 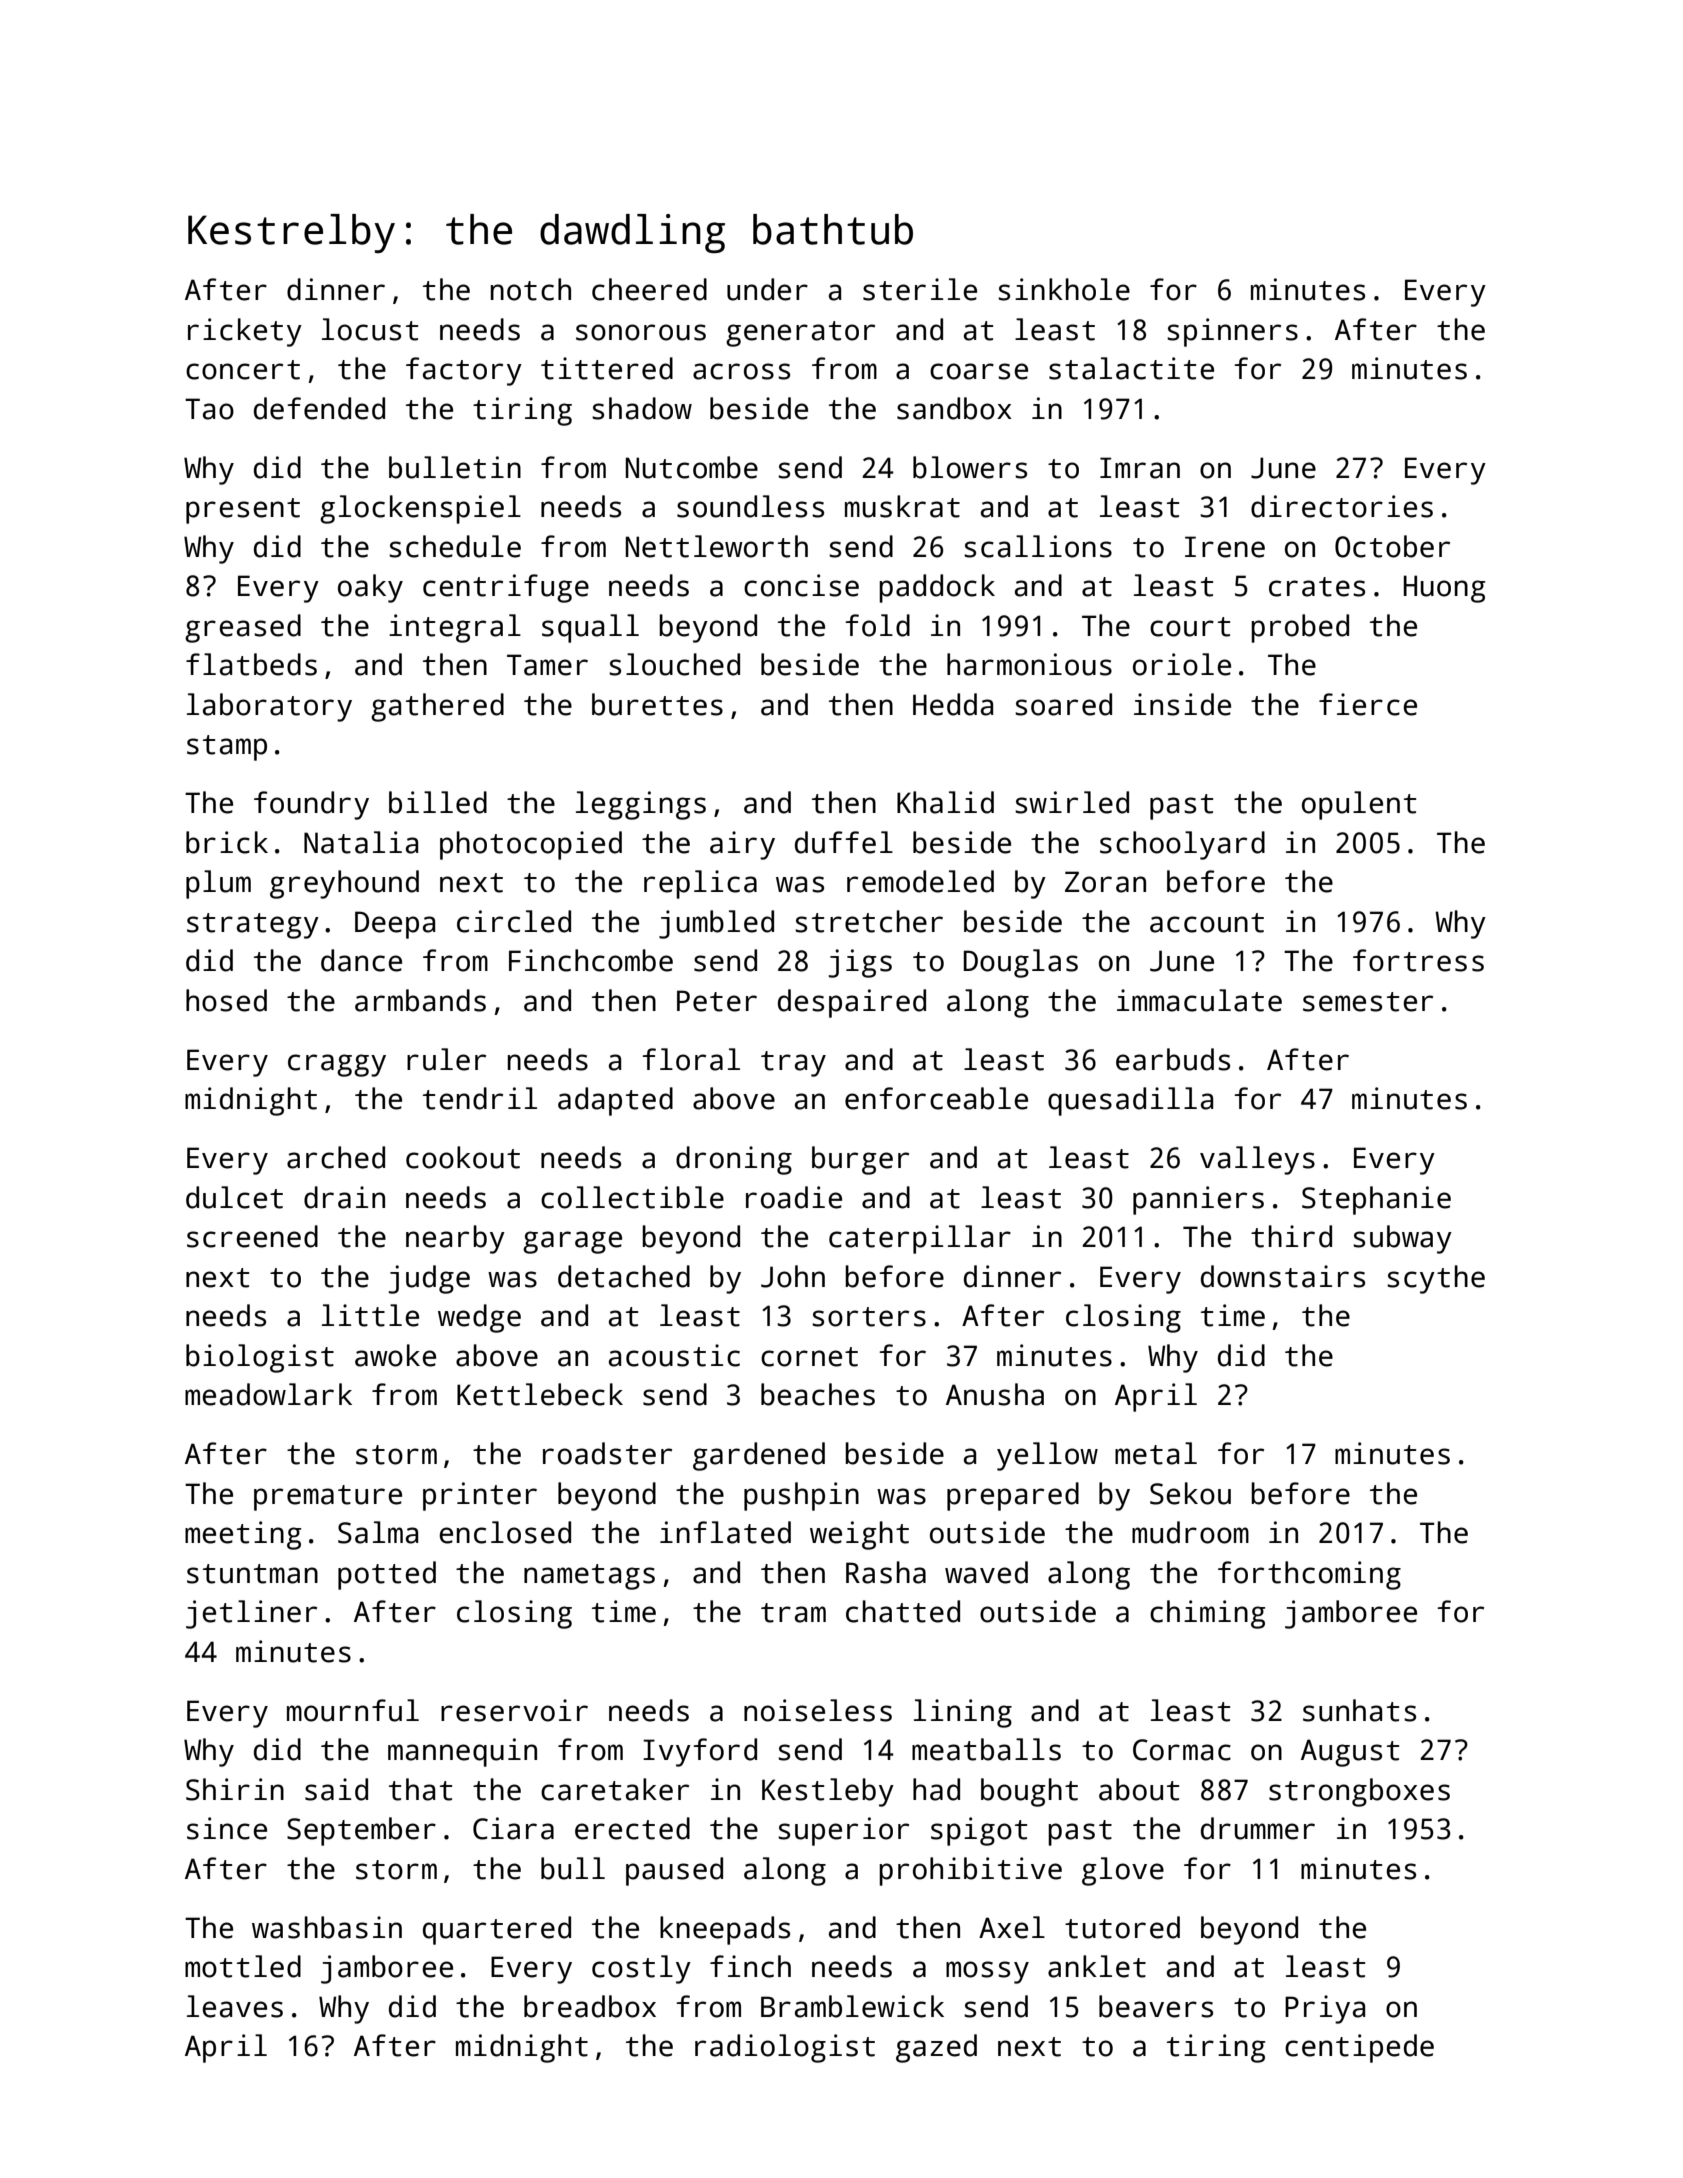 I want to click on under, so click(x=767, y=289).
